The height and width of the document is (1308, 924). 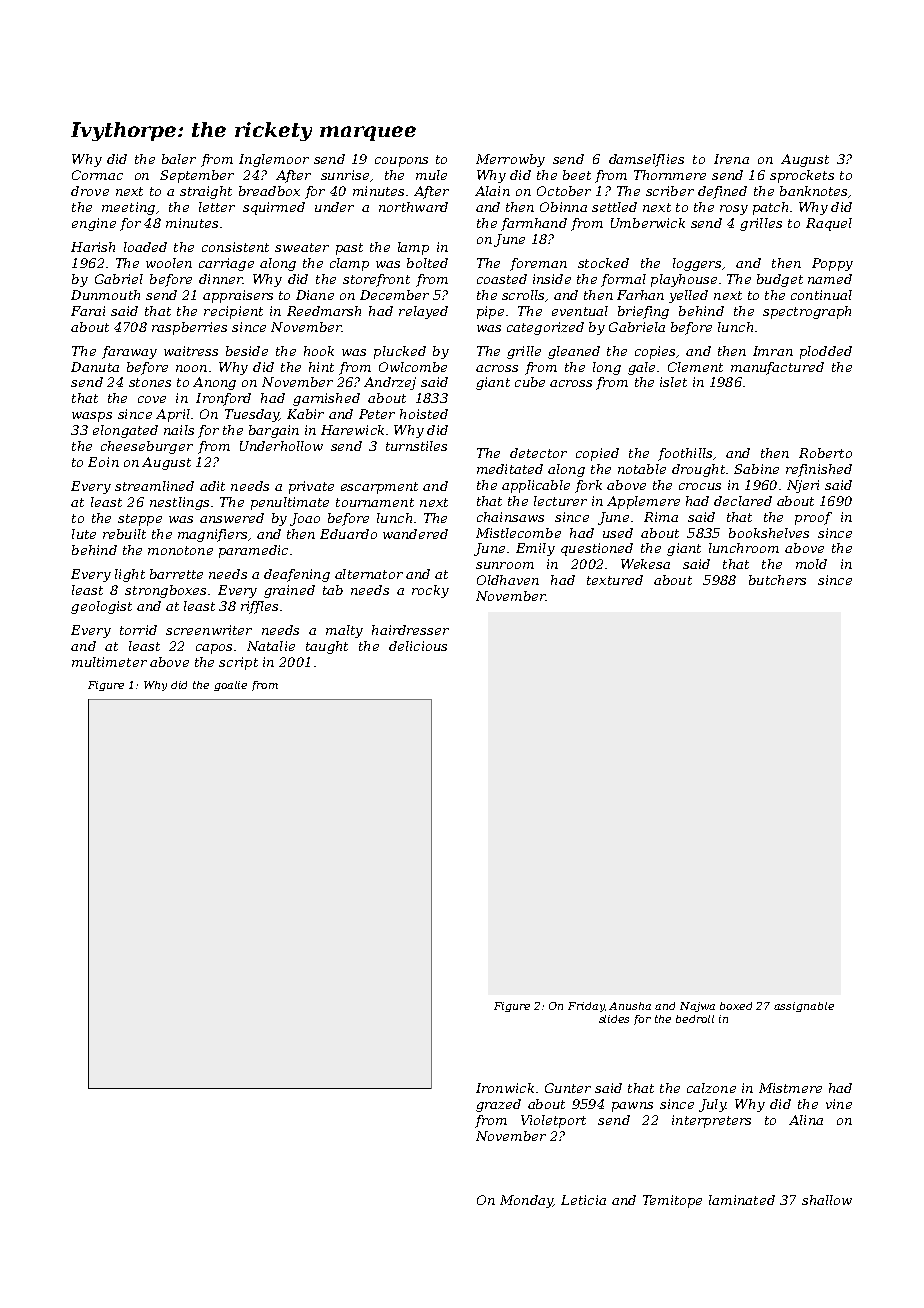 What do you see at coordinates (534, 224) in the document?
I see `farmhand` at bounding box center [534, 224].
